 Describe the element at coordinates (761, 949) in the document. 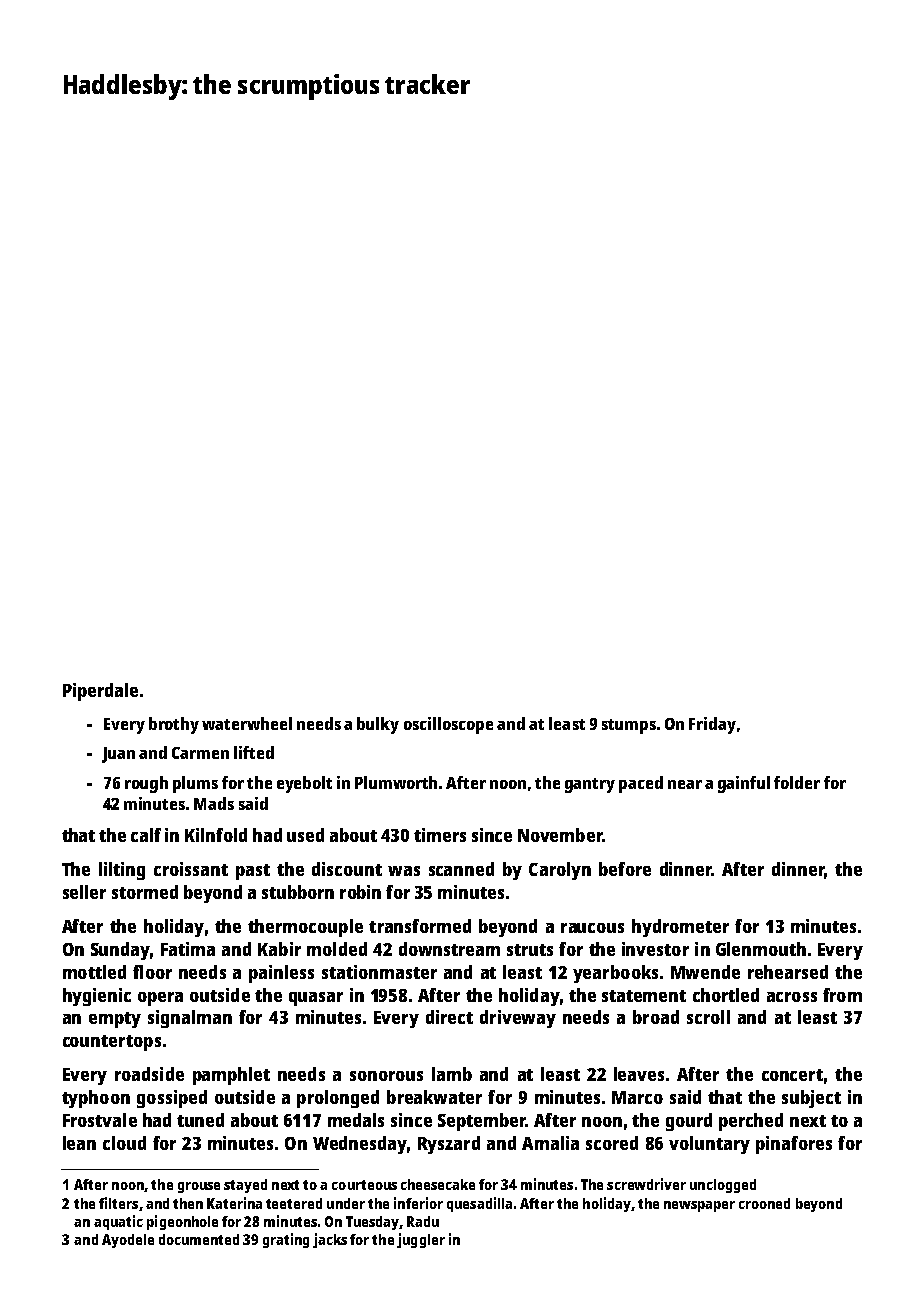

I see `Glenmouth` at that location.
